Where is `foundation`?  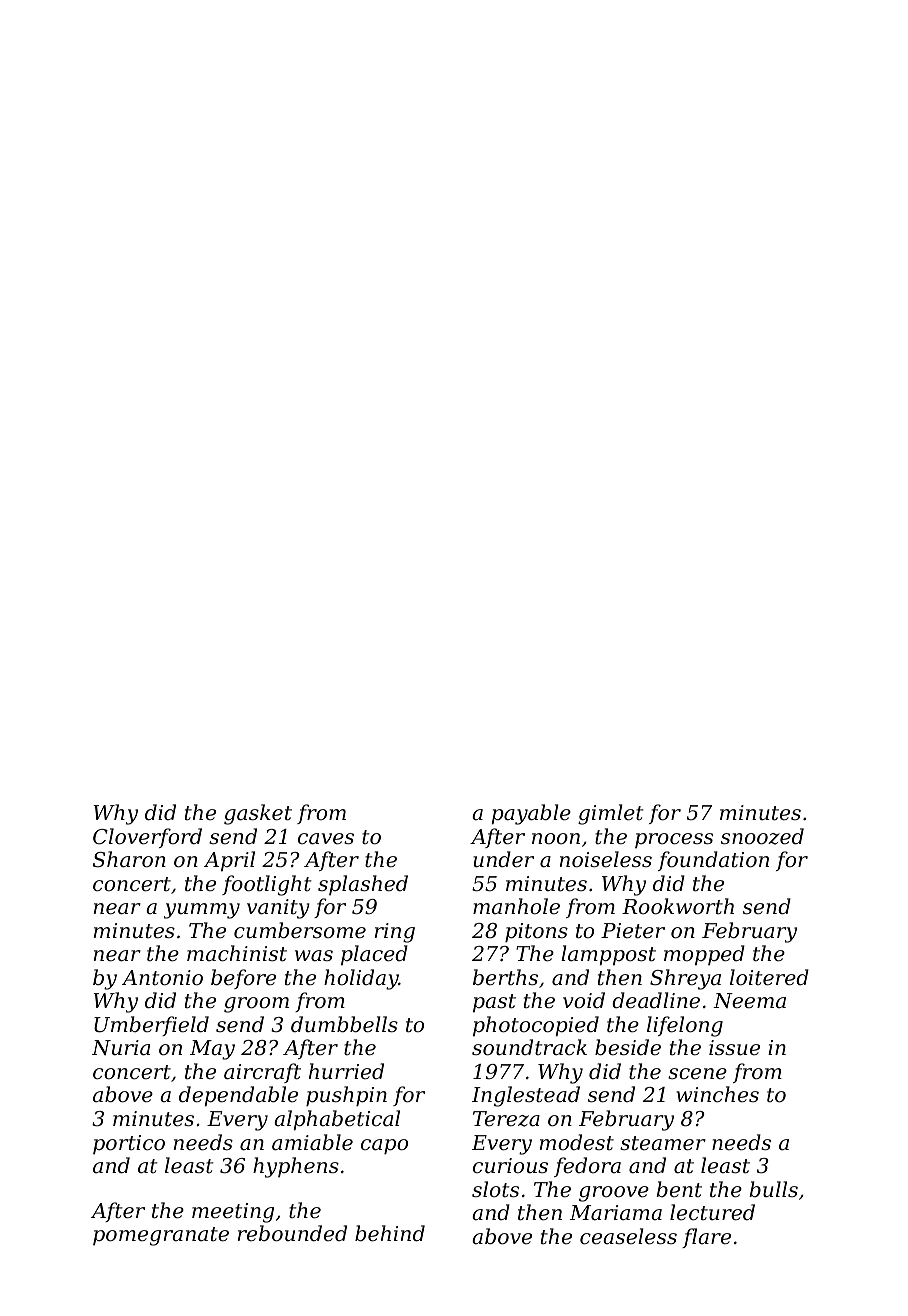
foundation is located at coordinates (713, 861).
